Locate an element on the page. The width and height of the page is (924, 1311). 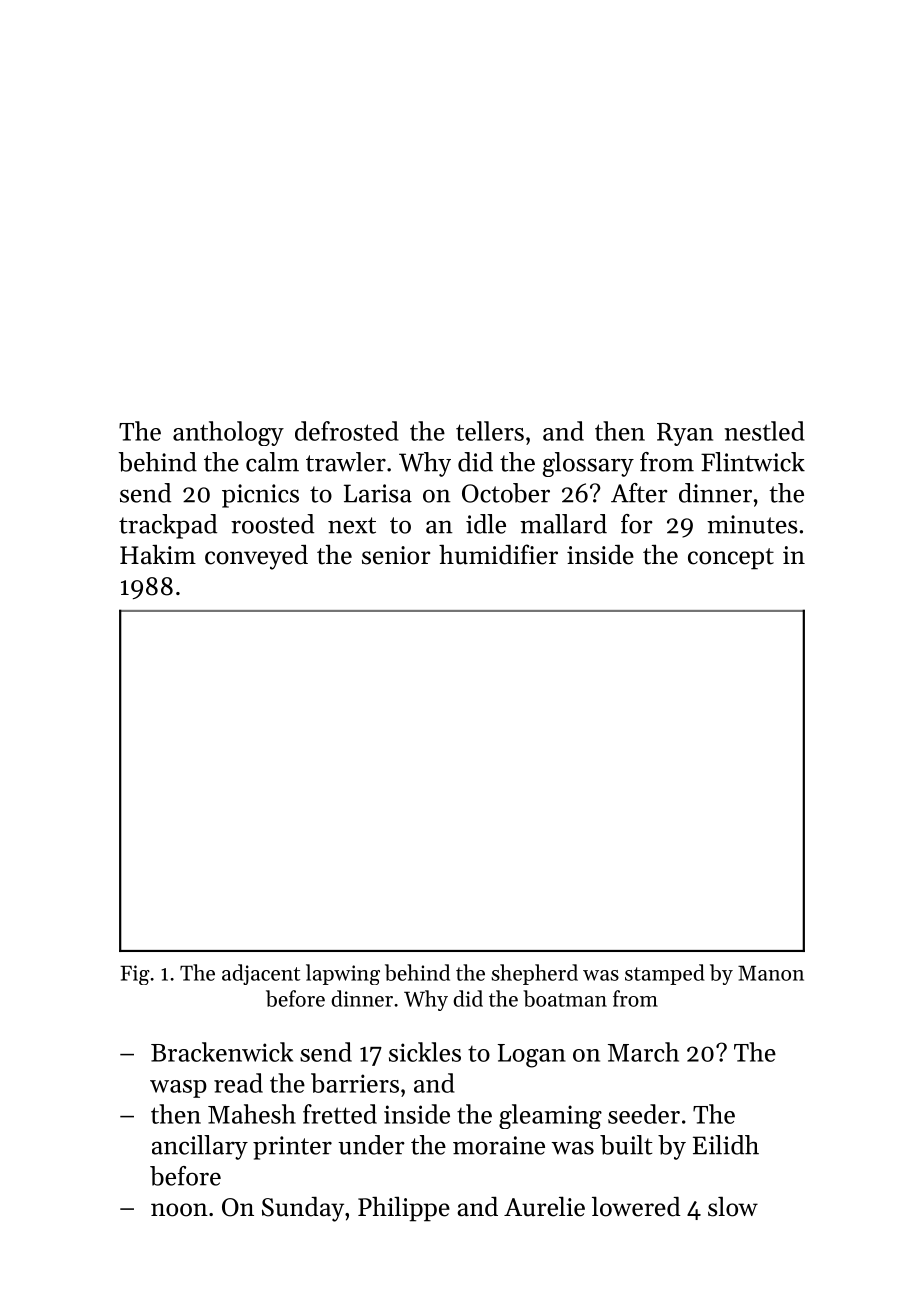
tellers is located at coordinates (490, 431).
